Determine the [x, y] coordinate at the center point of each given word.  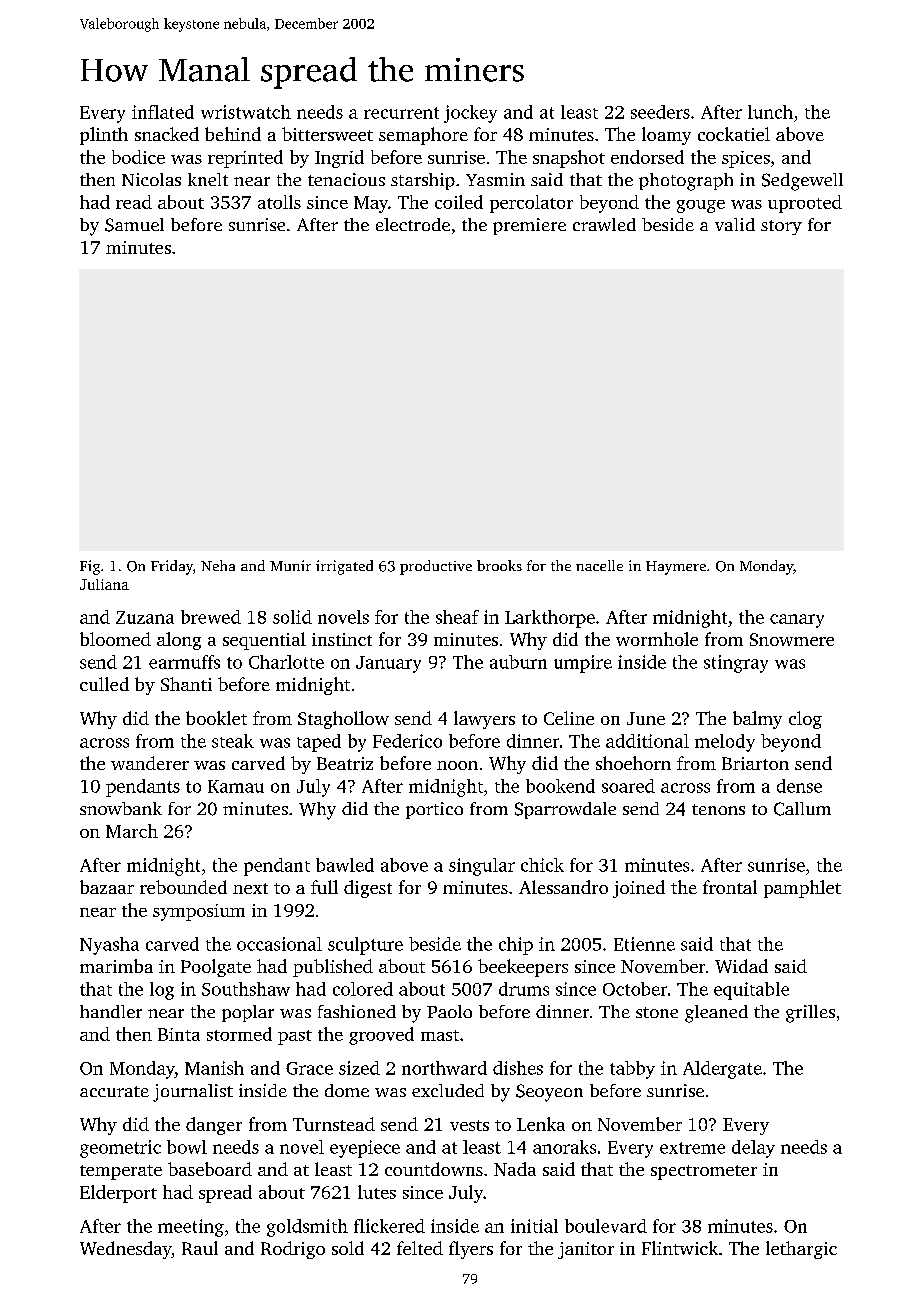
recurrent [401, 113]
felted [420, 1248]
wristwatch [246, 112]
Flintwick [680, 1248]
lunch [770, 112]
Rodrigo [293, 1250]
